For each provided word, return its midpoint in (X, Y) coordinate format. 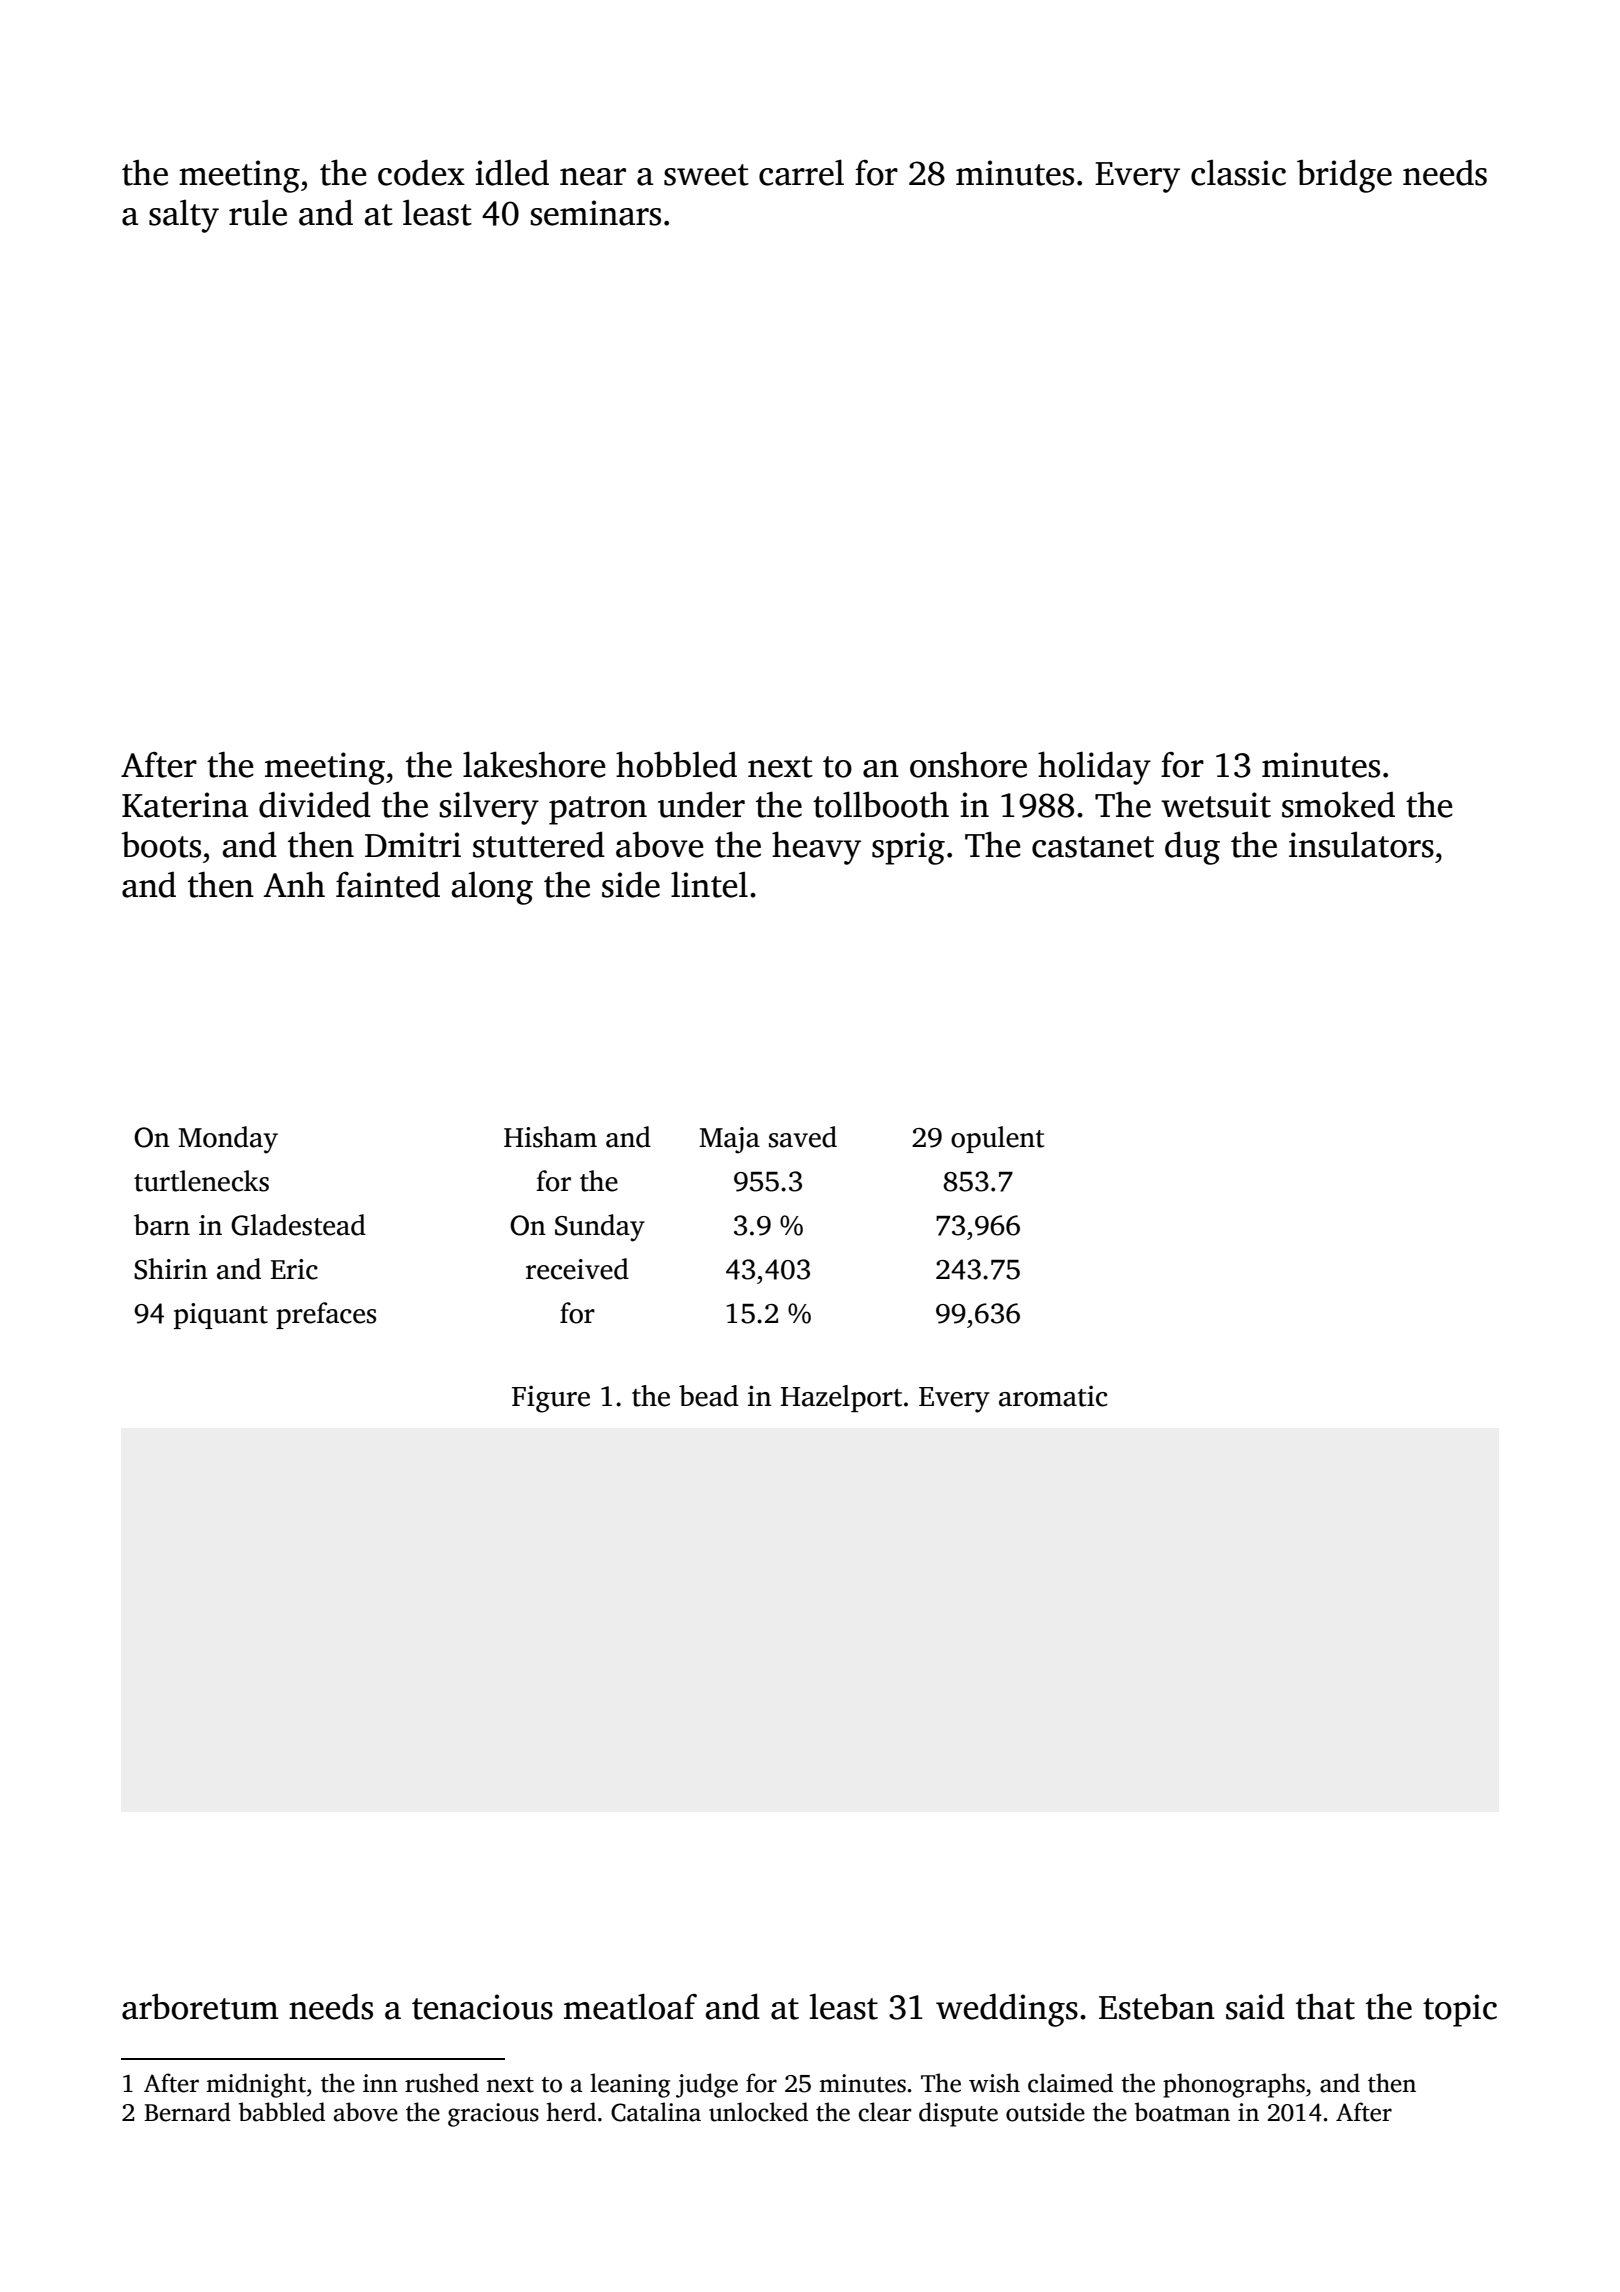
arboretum (200, 2007)
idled (512, 172)
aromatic (1053, 1396)
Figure (551, 1399)
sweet (706, 175)
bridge (1344, 176)
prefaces (326, 1315)
